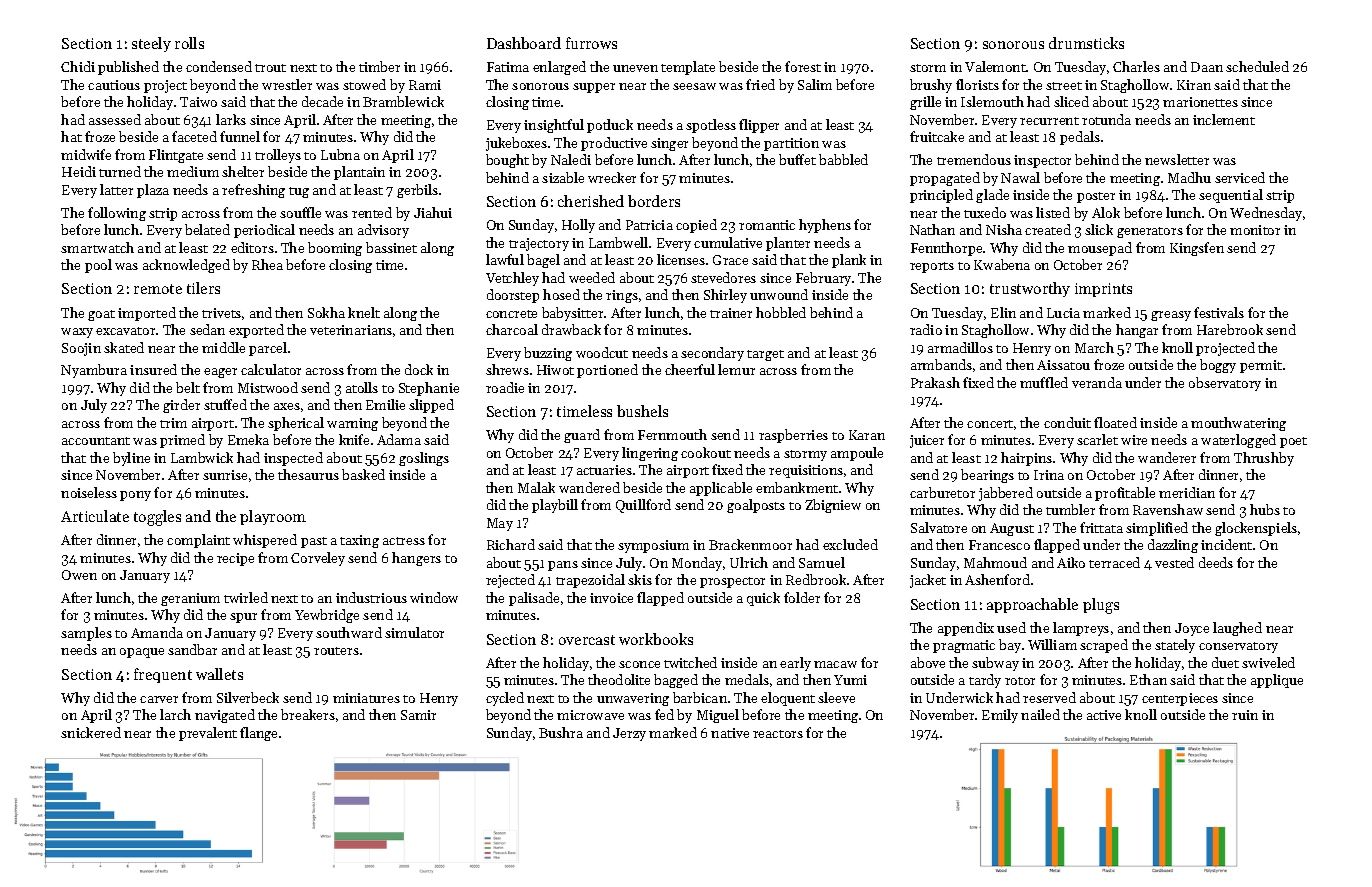 The width and height of the screenshot is (1372, 887). Describe the element at coordinates (336, 651) in the screenshot. I see `routers` at that location.
